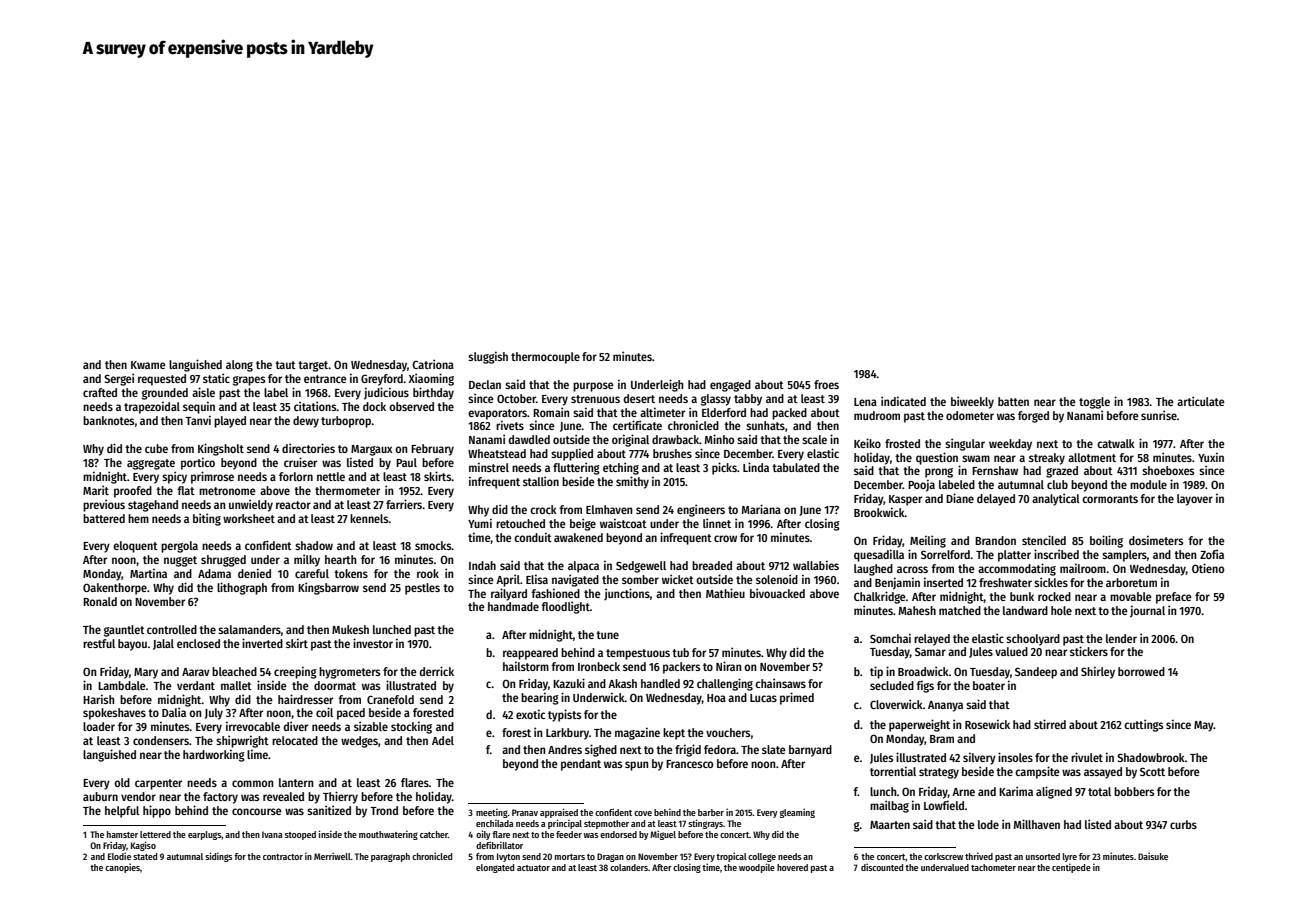  Describe the element at coordinates (390, 857) in the screenshot. I see `paragraph` at that location.
